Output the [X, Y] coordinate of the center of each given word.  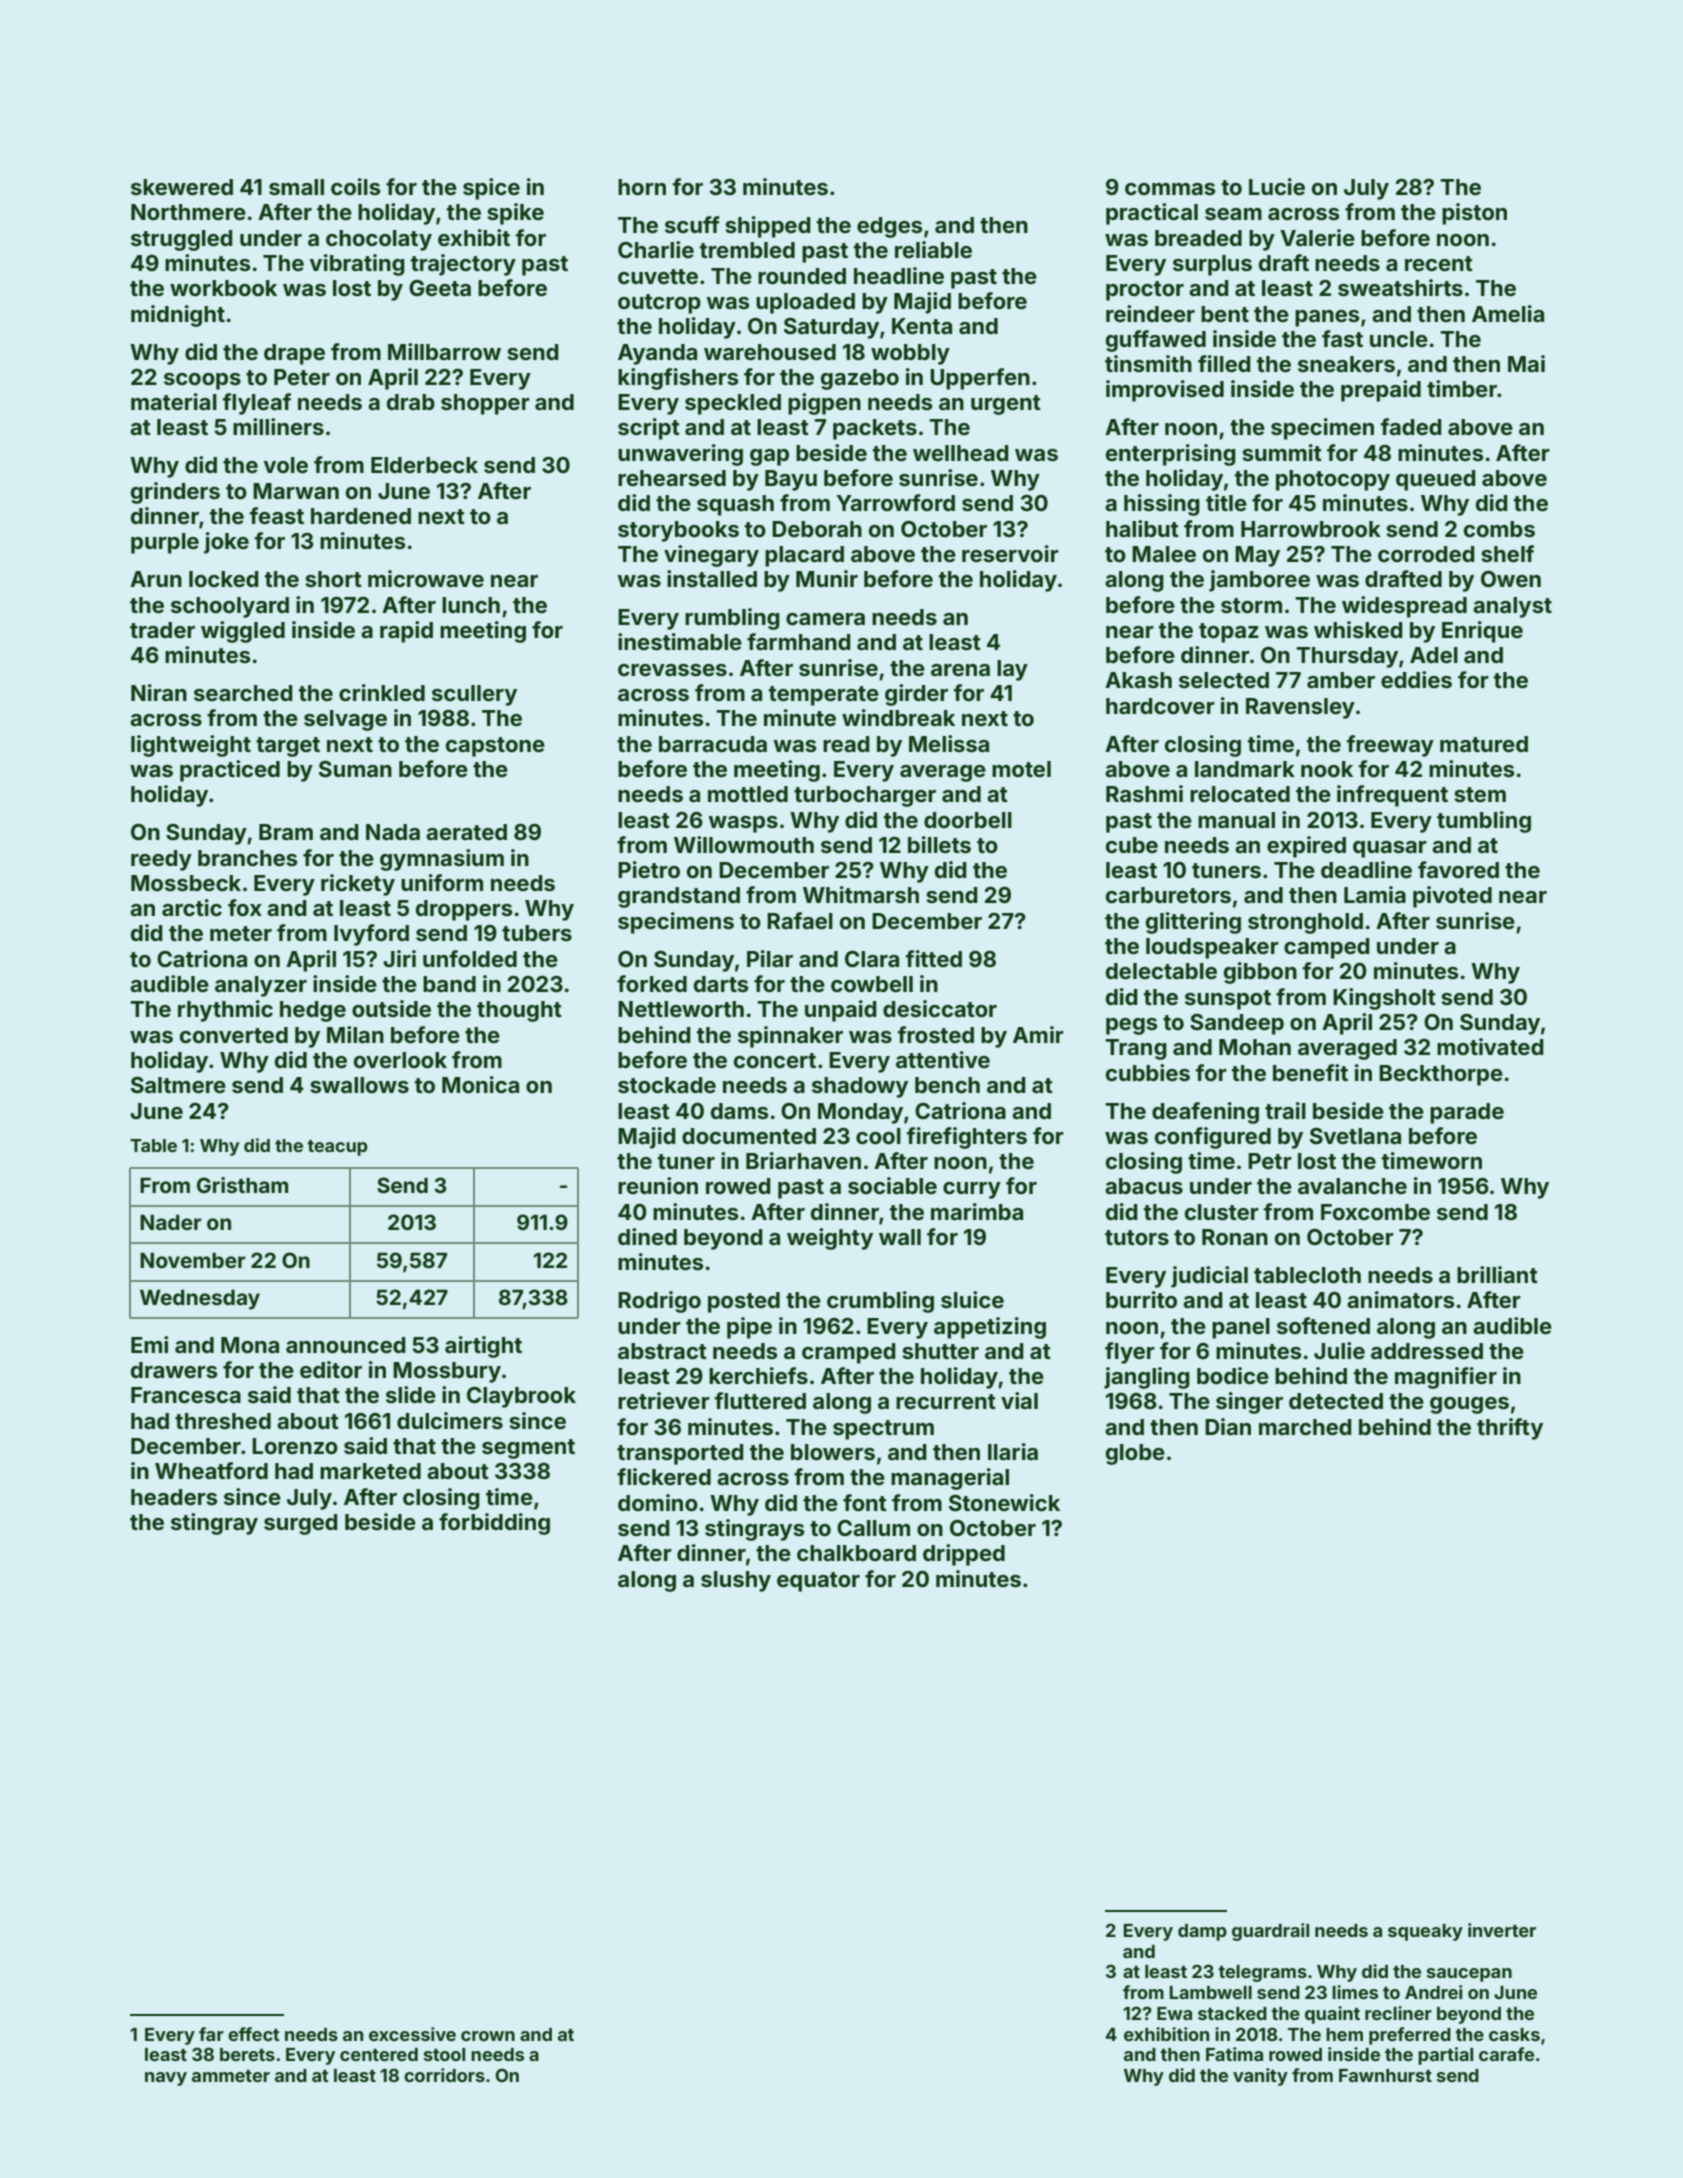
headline [899, 275]
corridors [444, 2075]
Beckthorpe [1441, 1075]
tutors [1137, 1237]
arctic [192, 907]
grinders [175, 493]
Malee [1164, 554]
